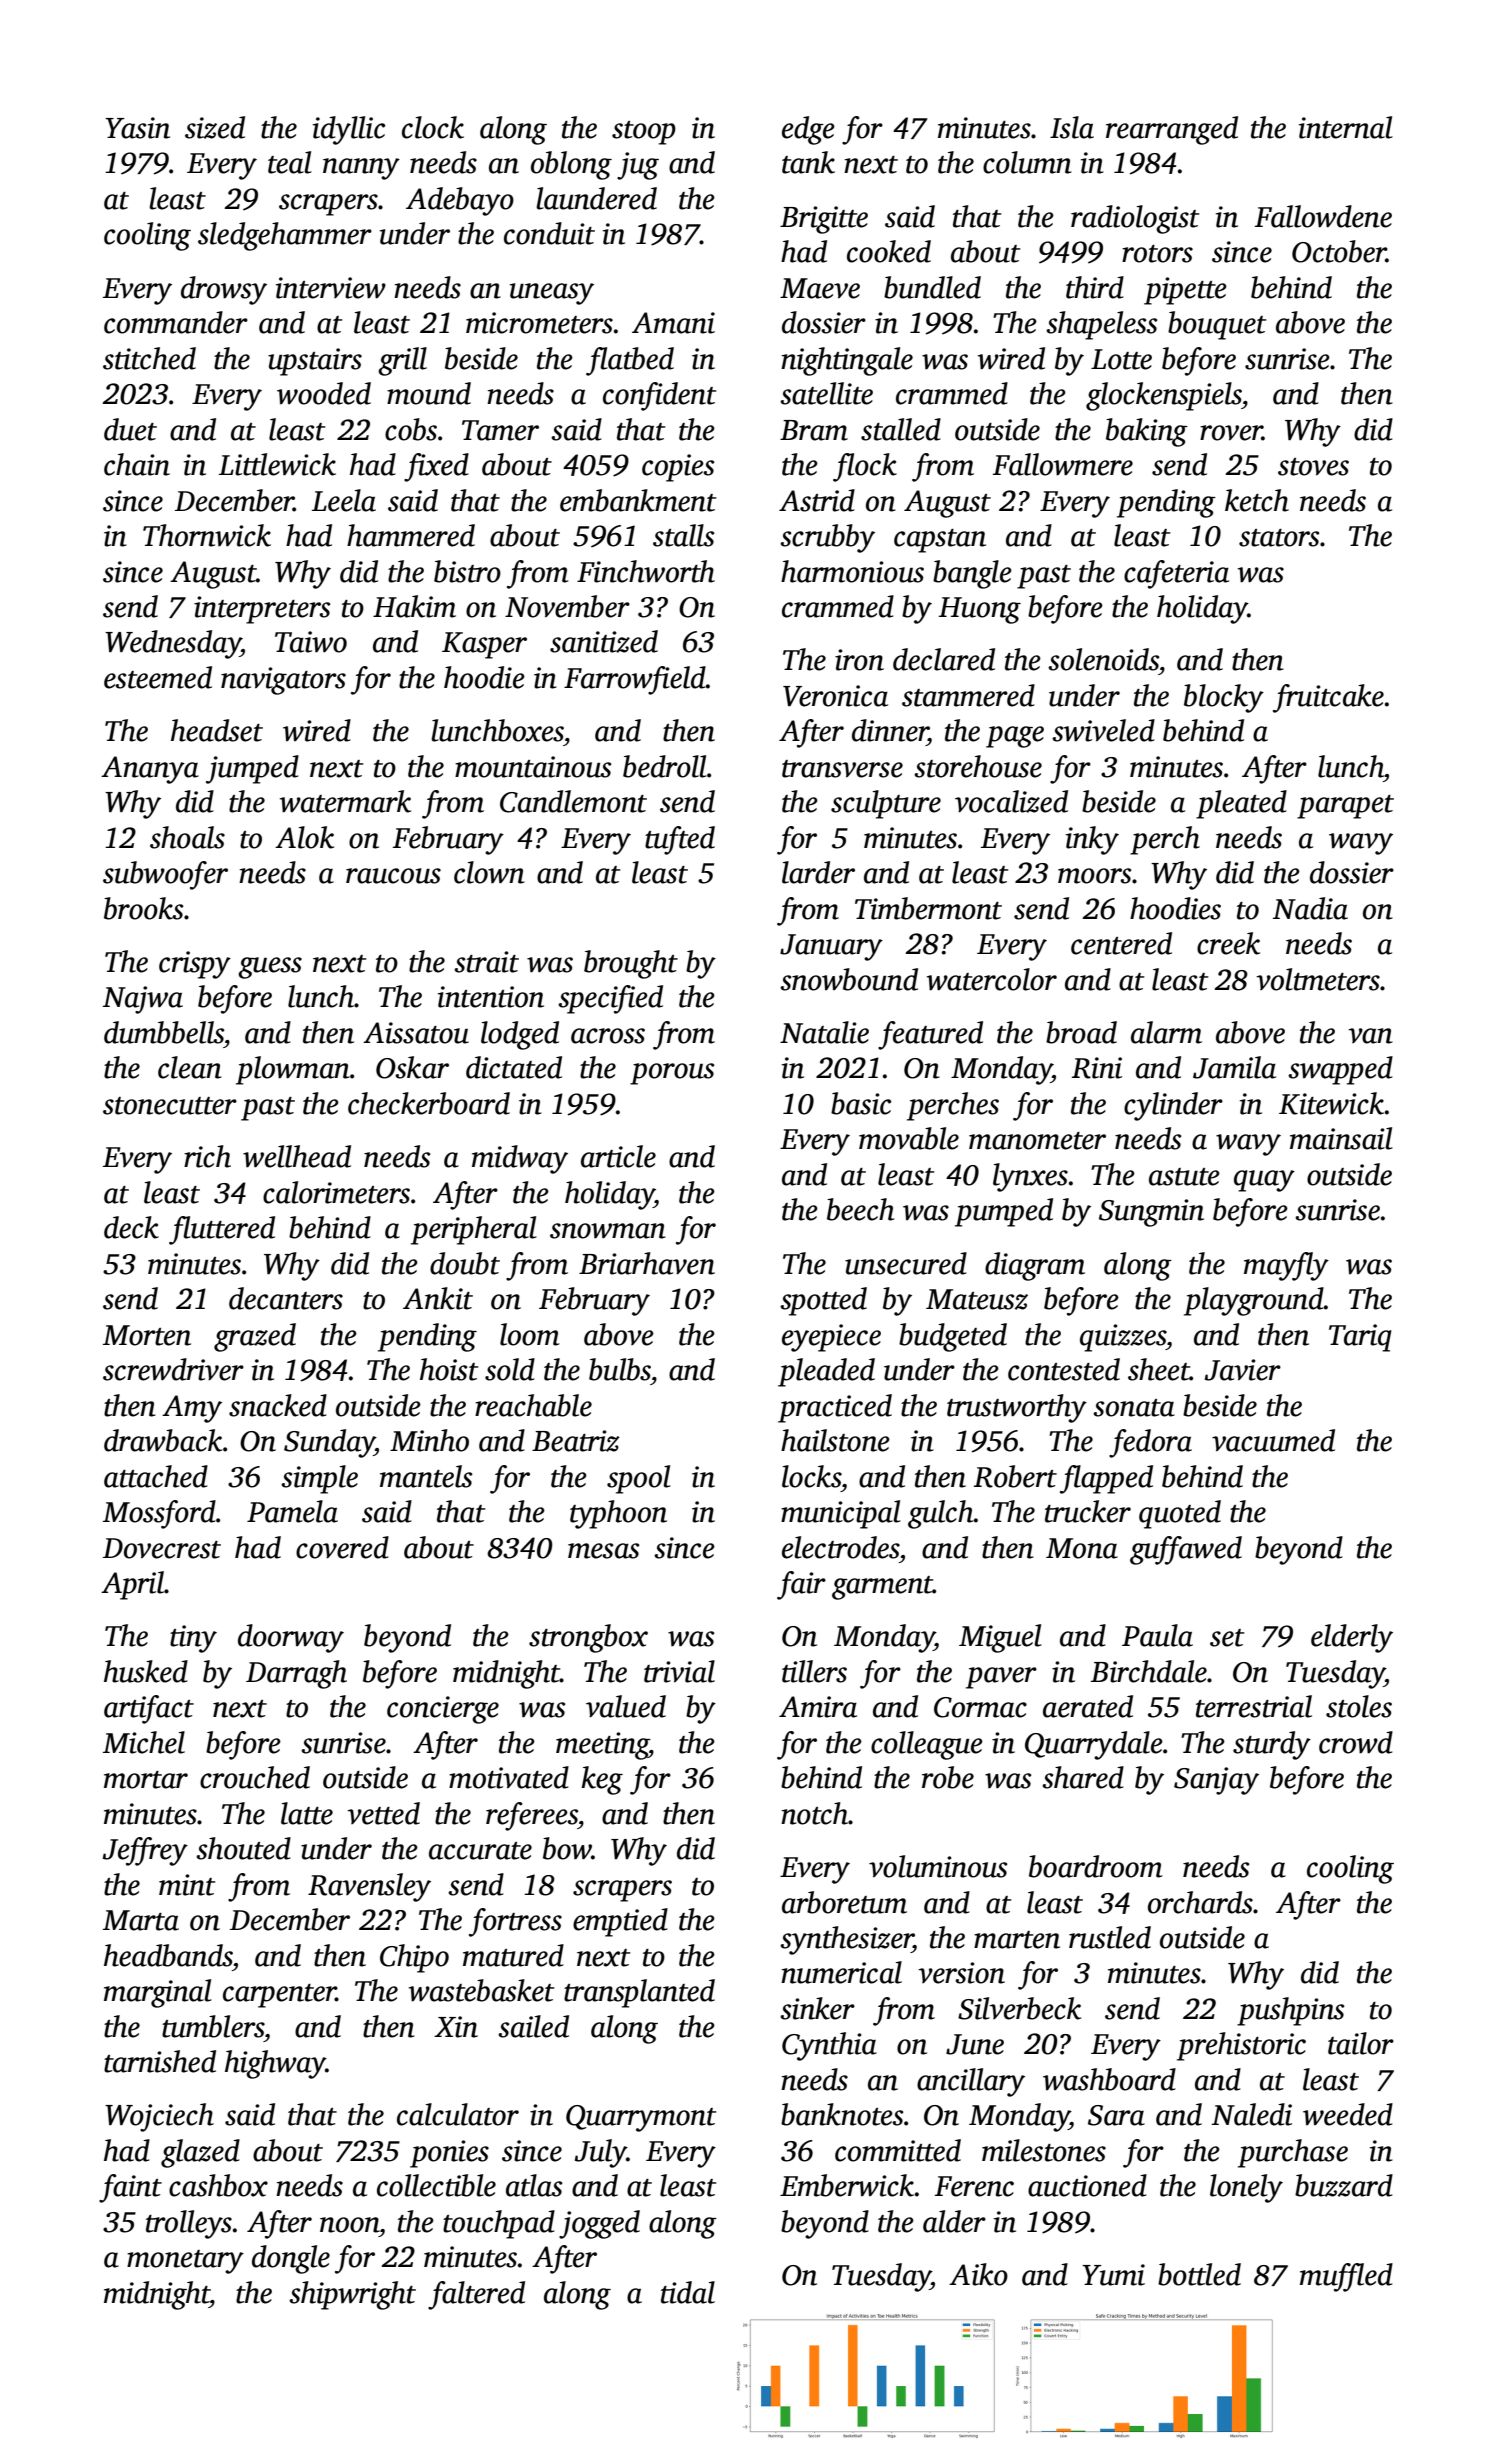 The image size is (1496, 2464). I want to click on Brigitte, so click(824, 220).
